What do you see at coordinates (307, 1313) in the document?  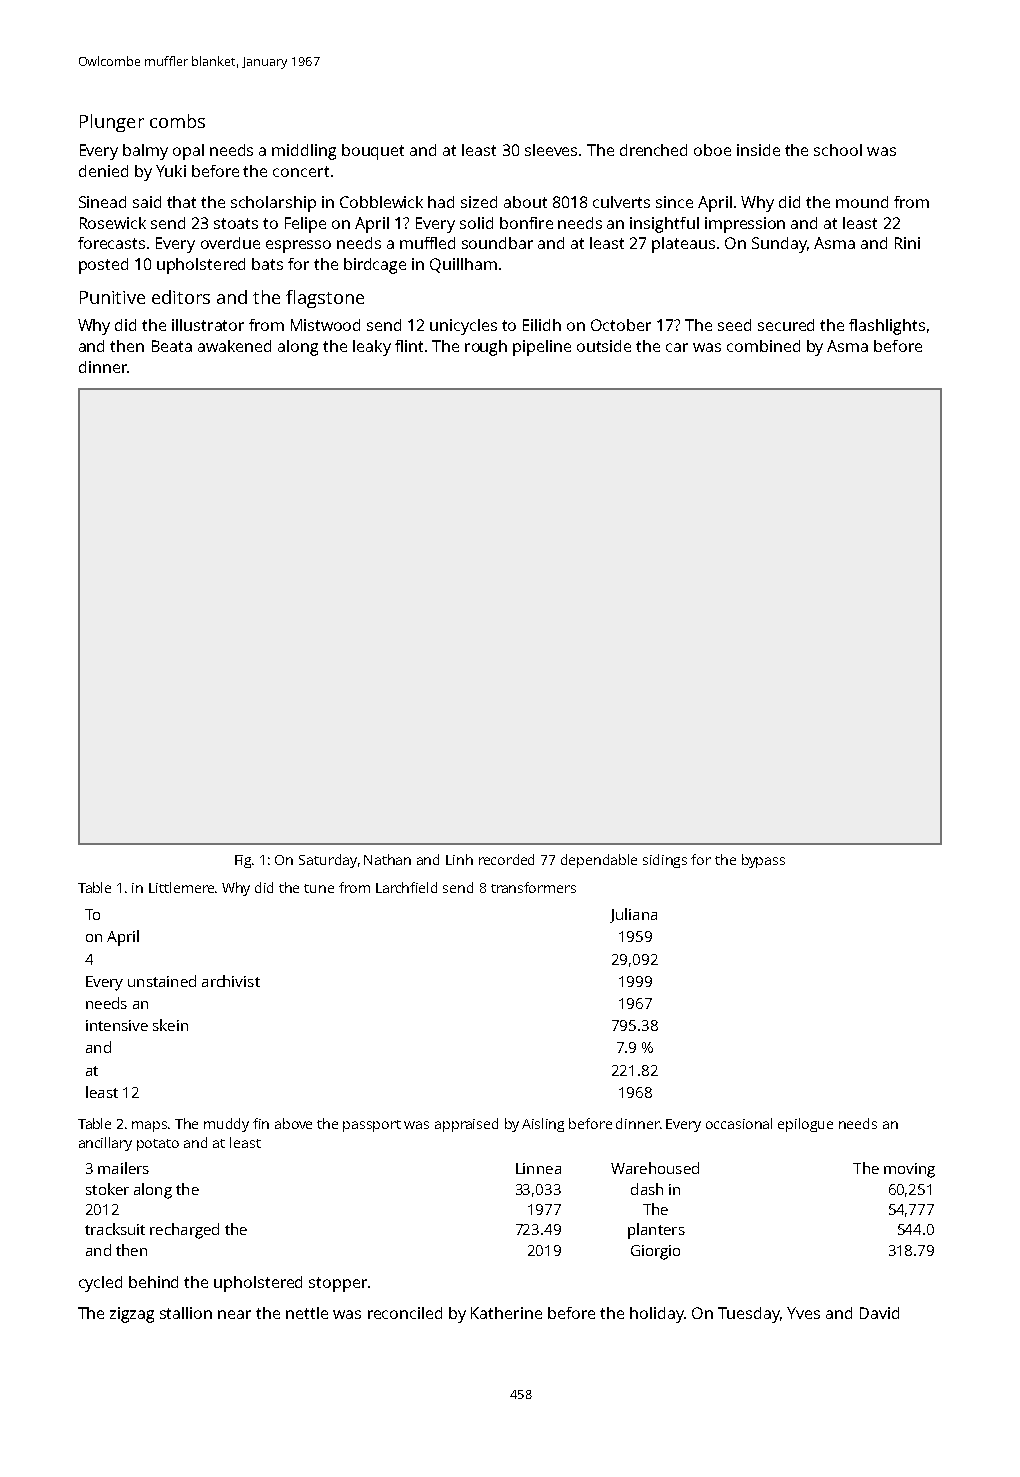 I see `nettle` at bounding box center [307, 1313].
